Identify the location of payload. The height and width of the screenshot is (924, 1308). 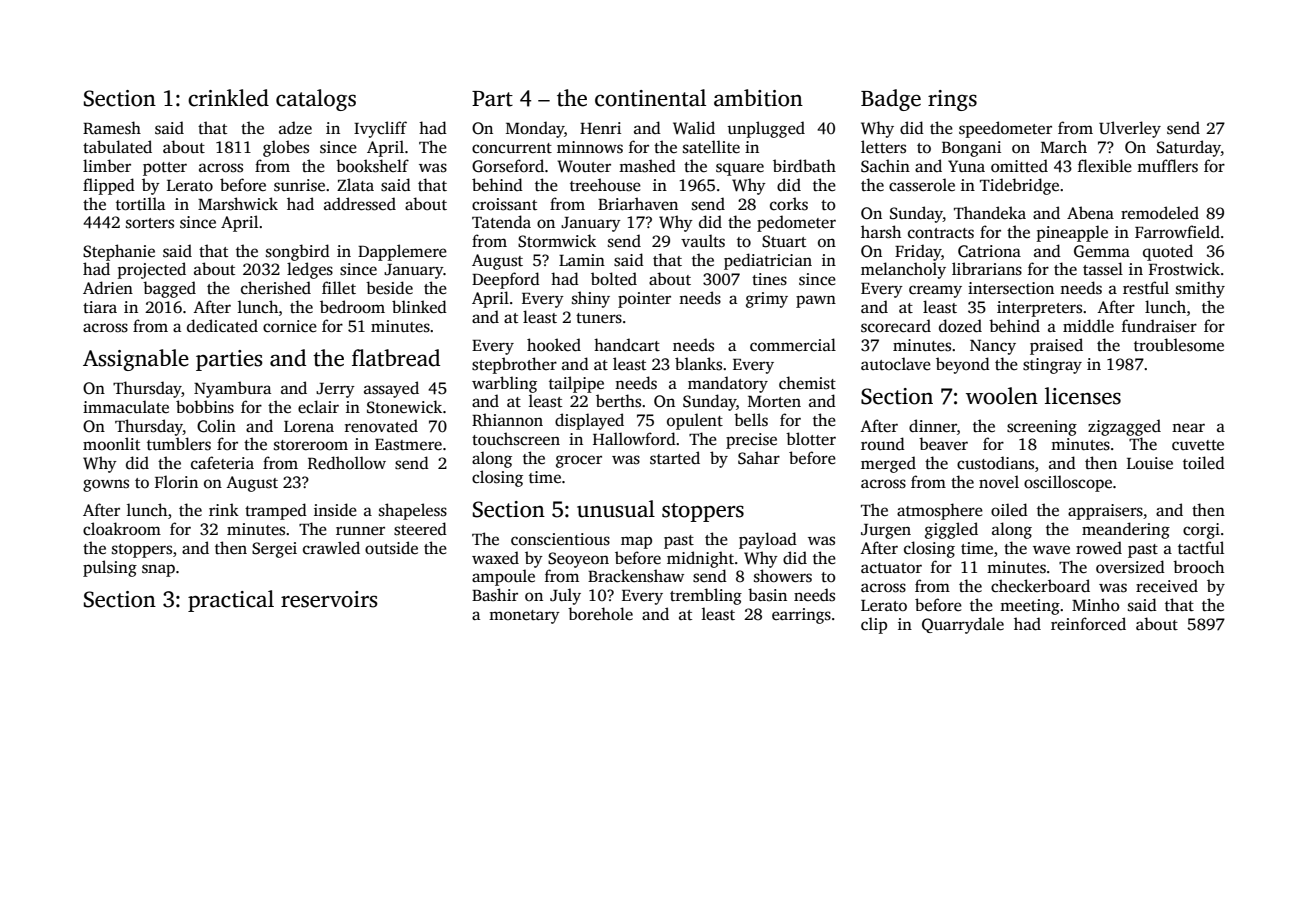
(768, 540).
